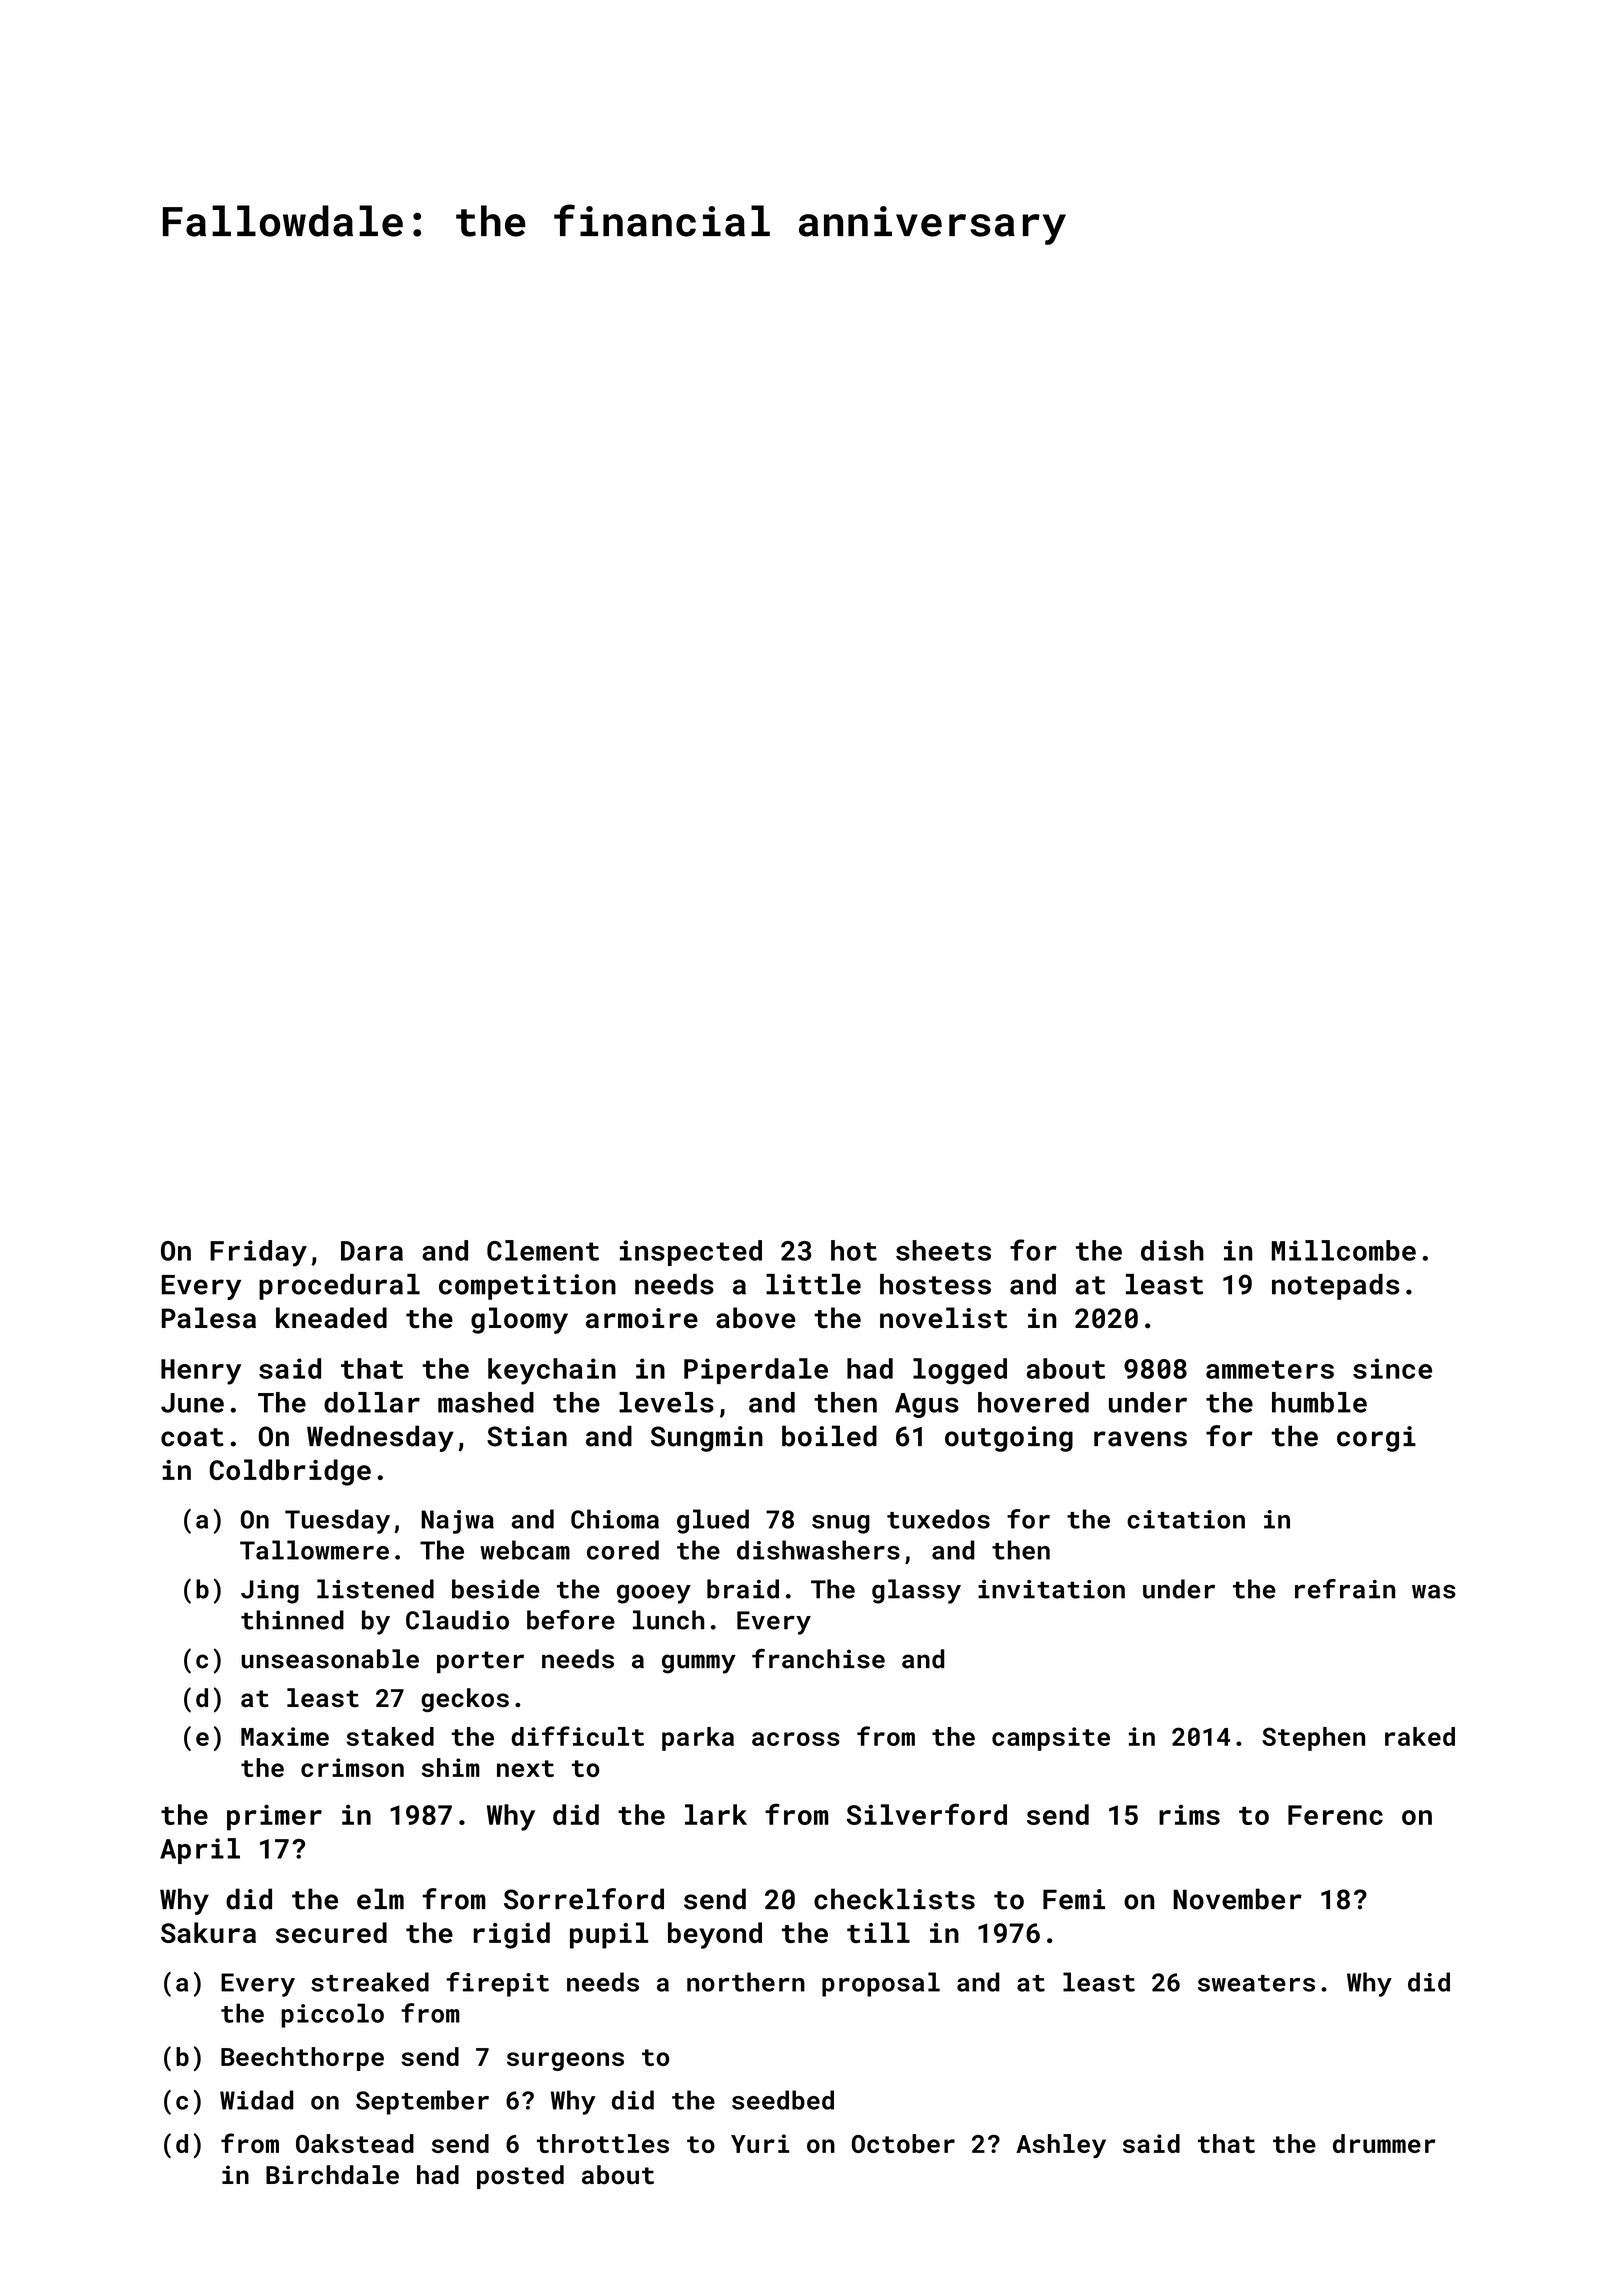 The height and width of the page is (2292, 1620). I want to click on Birchdale, so click(332, 2175).
